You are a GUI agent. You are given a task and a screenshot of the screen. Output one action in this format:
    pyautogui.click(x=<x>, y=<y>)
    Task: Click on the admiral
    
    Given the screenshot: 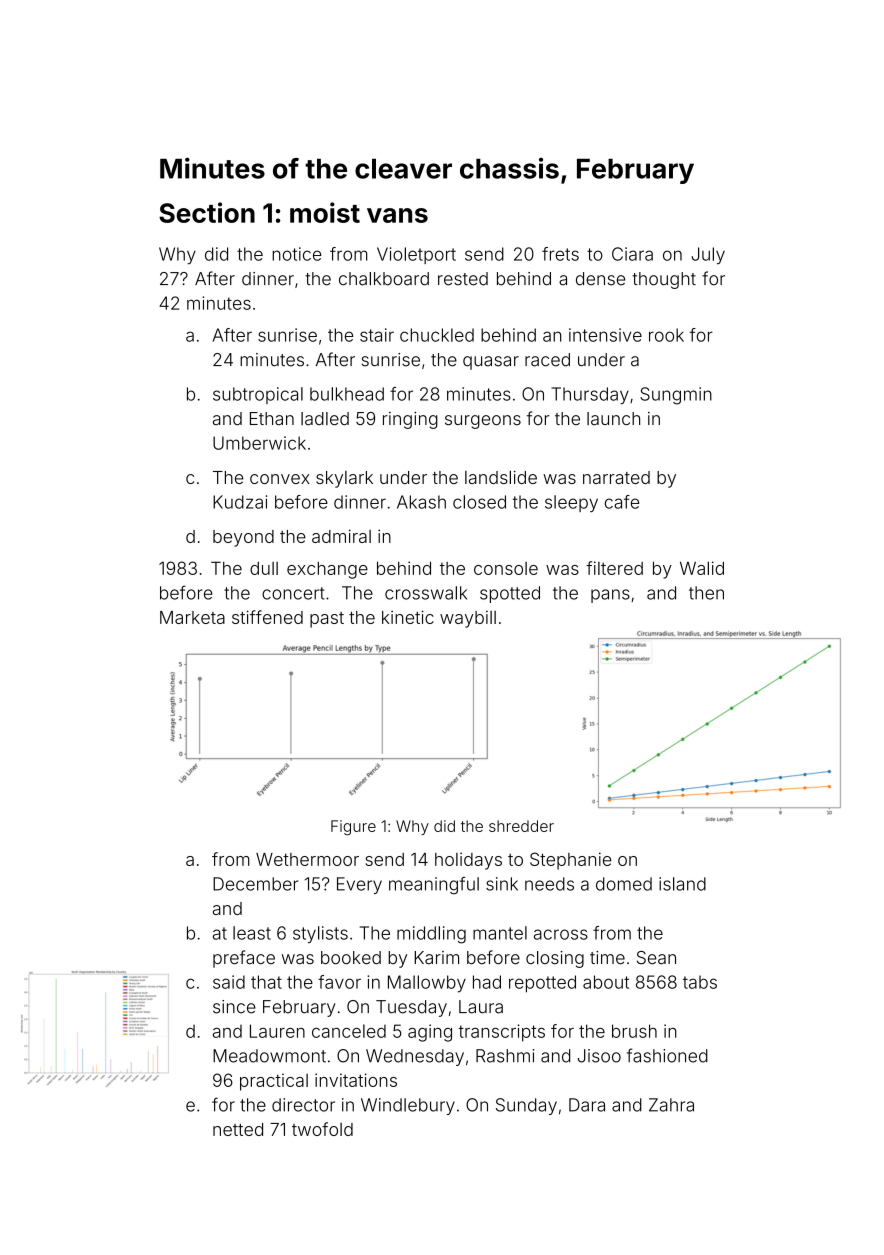 What is the action you would take?
    pyautogui.click(x=341, y=536)
